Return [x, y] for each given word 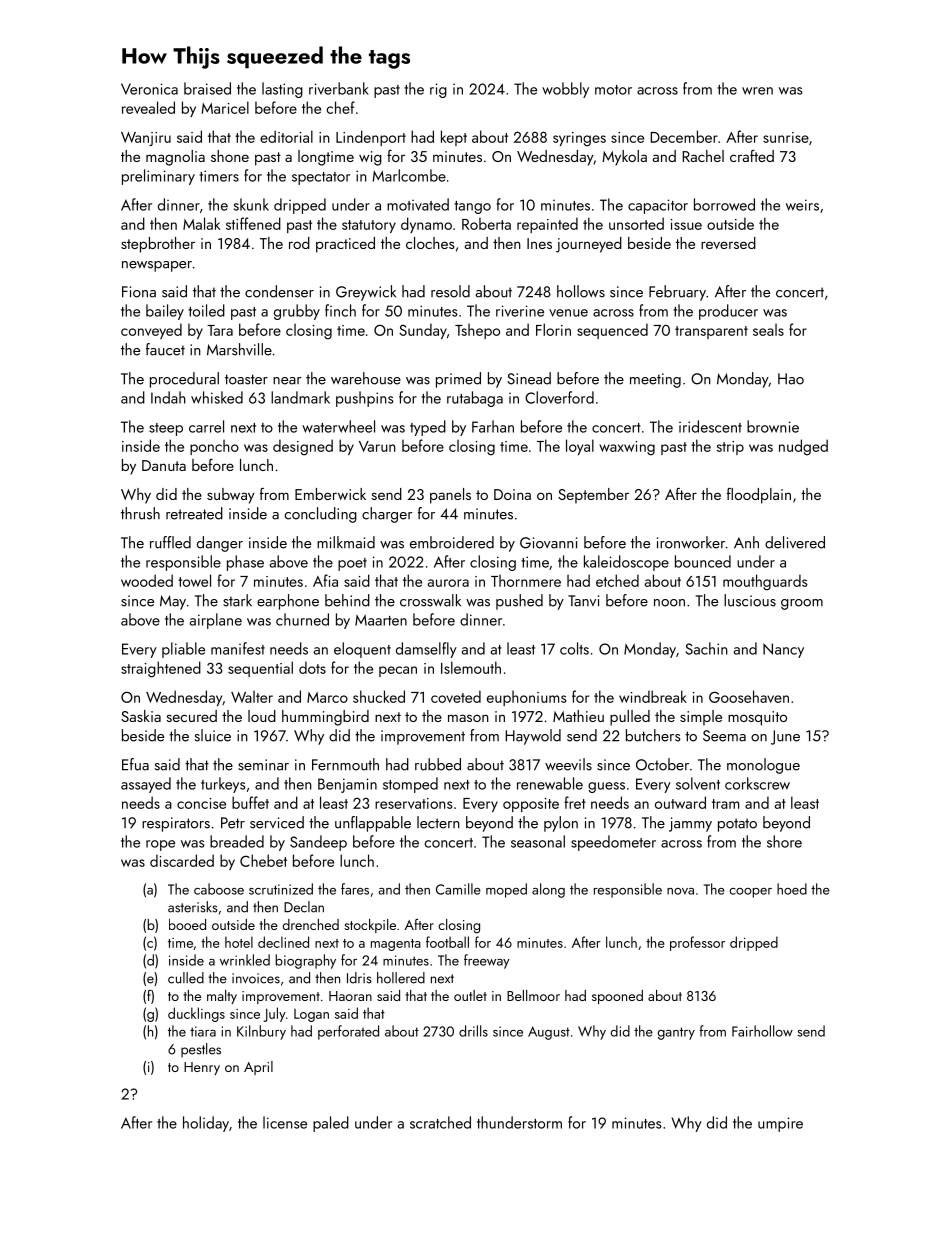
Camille [458, 889]
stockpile [370, 926]
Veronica [149, 89]
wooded [147, 580]
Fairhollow [762, 1031]
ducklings [196, 1014]
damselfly [426, 650]
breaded [237, 841]
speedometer [613, 843]
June [785, 737]
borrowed [724, 204]
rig [438, 90]
